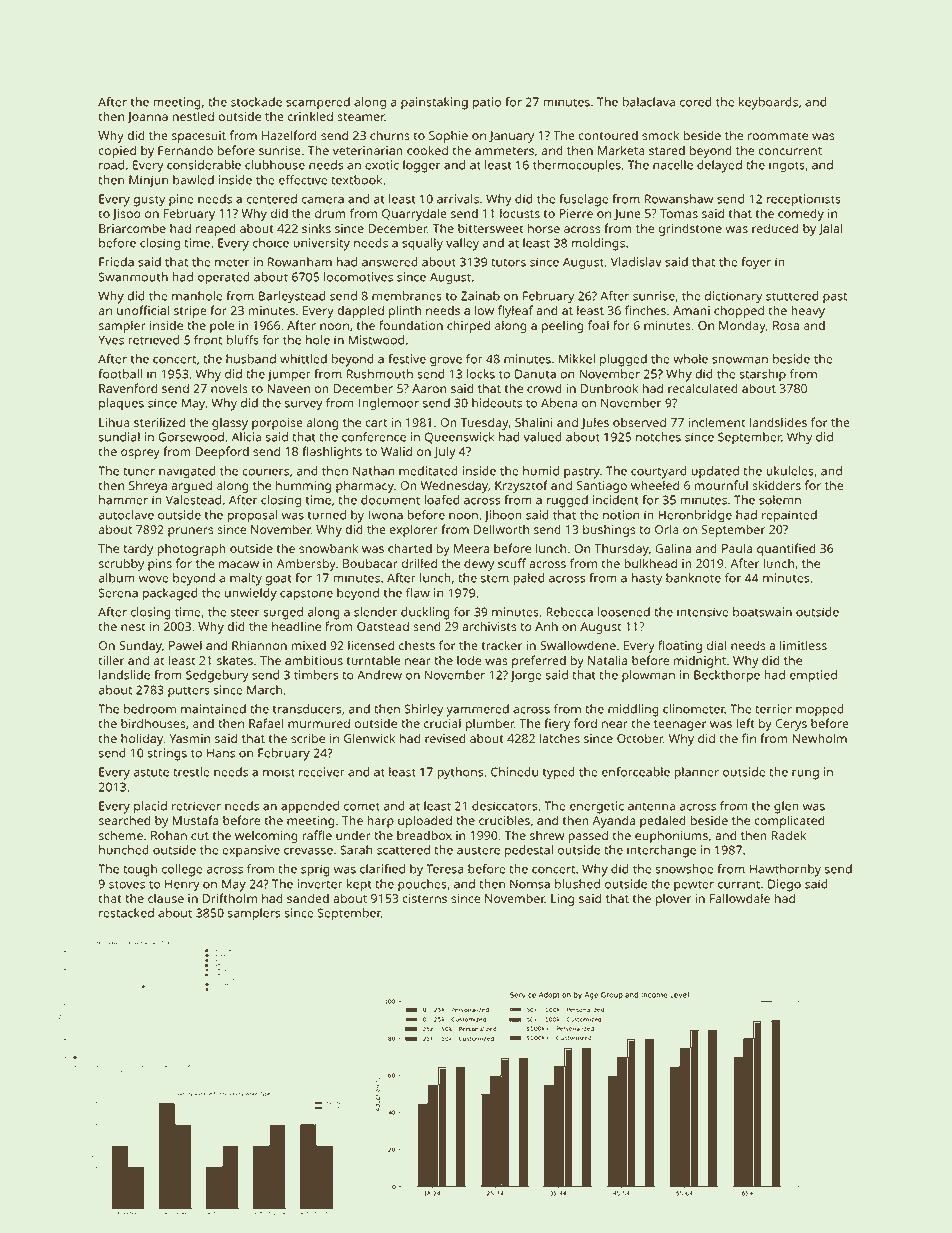 The width and height of the page is (952, 1233). What do you see at coordinates (784, 885) in the page?
I see `Diego` at bounding box center [784, 885].
